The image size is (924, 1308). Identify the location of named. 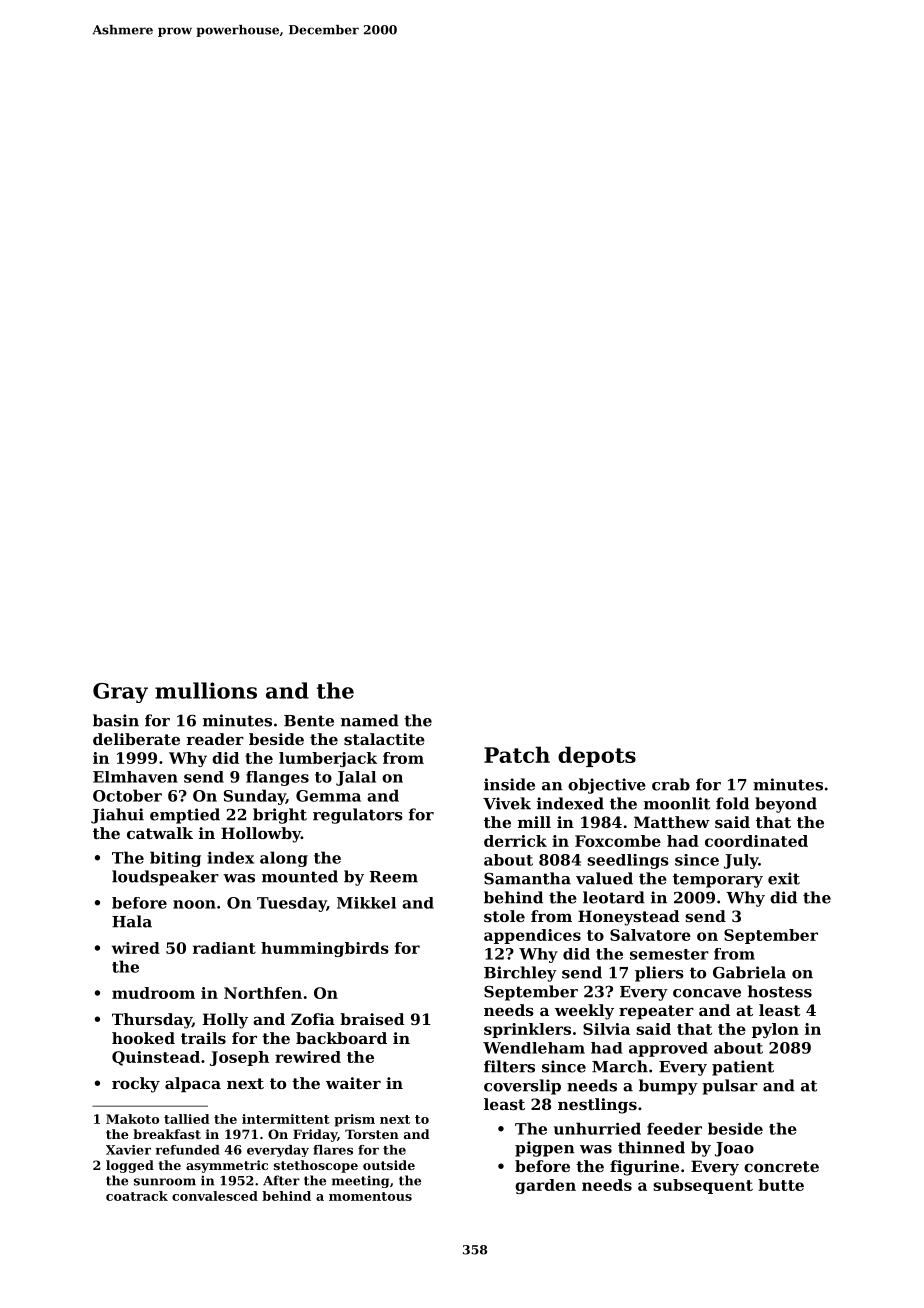
(370, 720).
